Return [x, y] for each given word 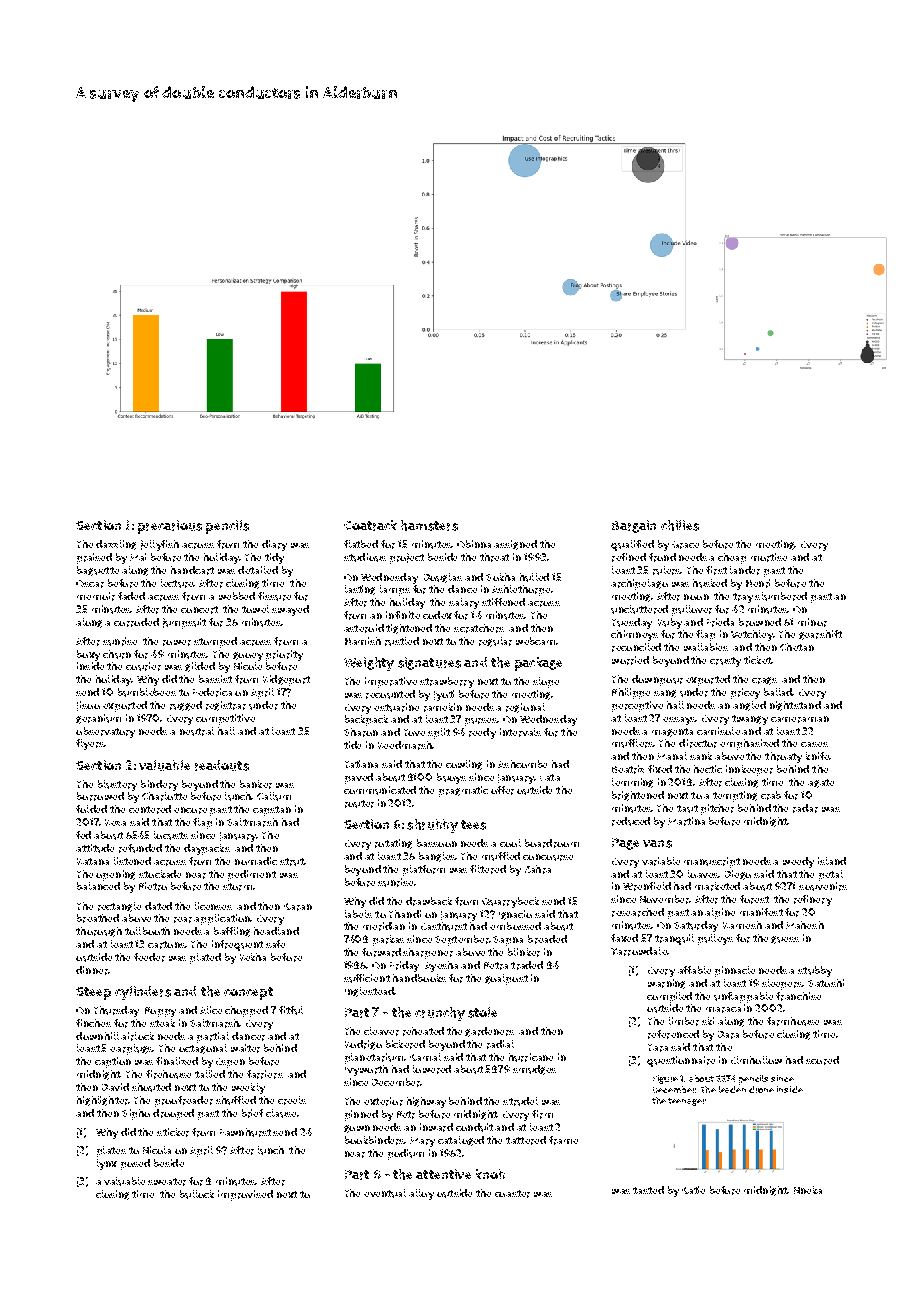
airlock [137, 1036]
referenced [673, 1034]
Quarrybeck [510, 902]
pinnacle [735, 971]
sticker [173, 1132]
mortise [769, 557]
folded [91, 809]
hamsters [429, 525]
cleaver [381, 1031]
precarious [170, 527]
